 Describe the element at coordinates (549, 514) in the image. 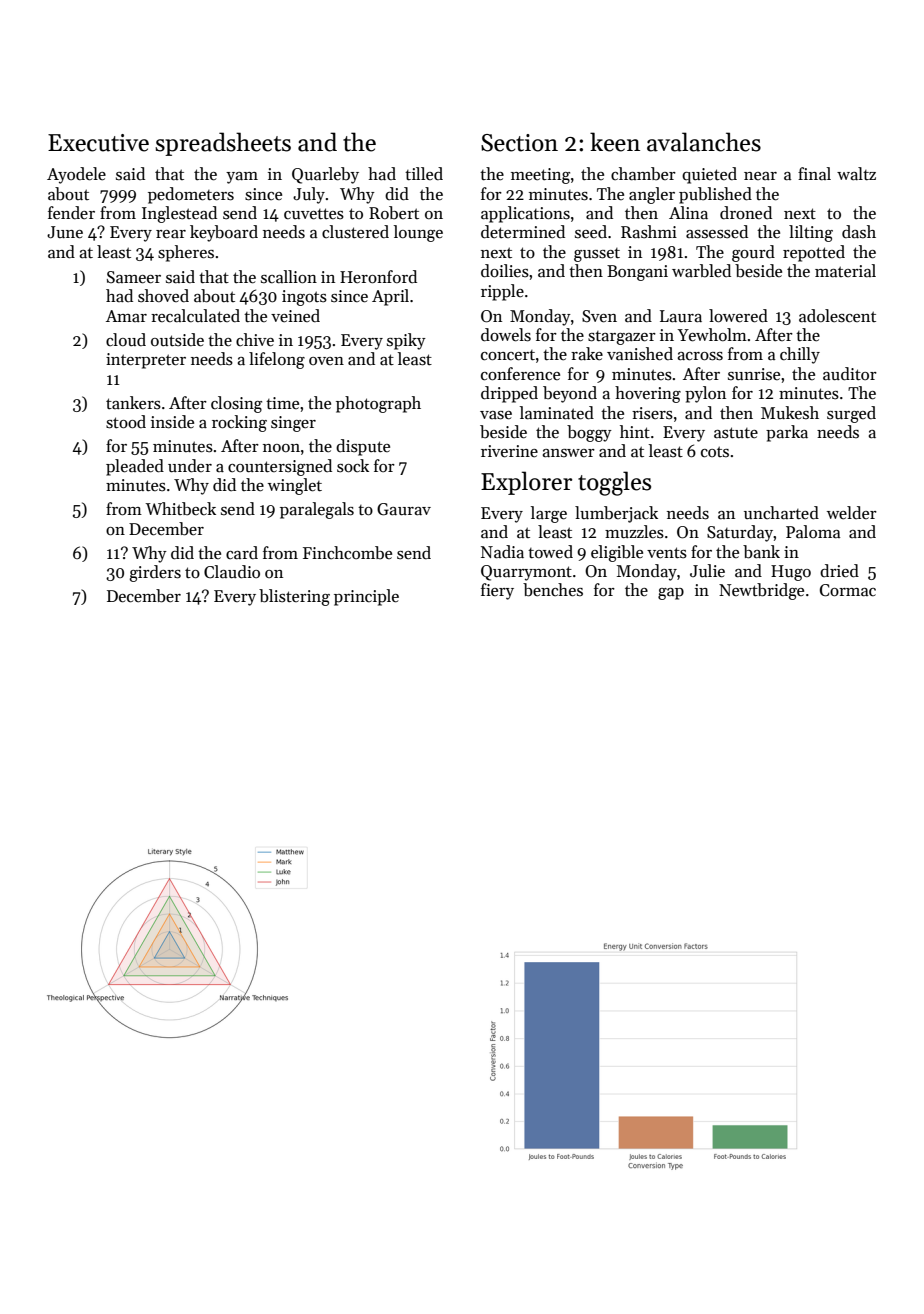

I see `large` at that location.
